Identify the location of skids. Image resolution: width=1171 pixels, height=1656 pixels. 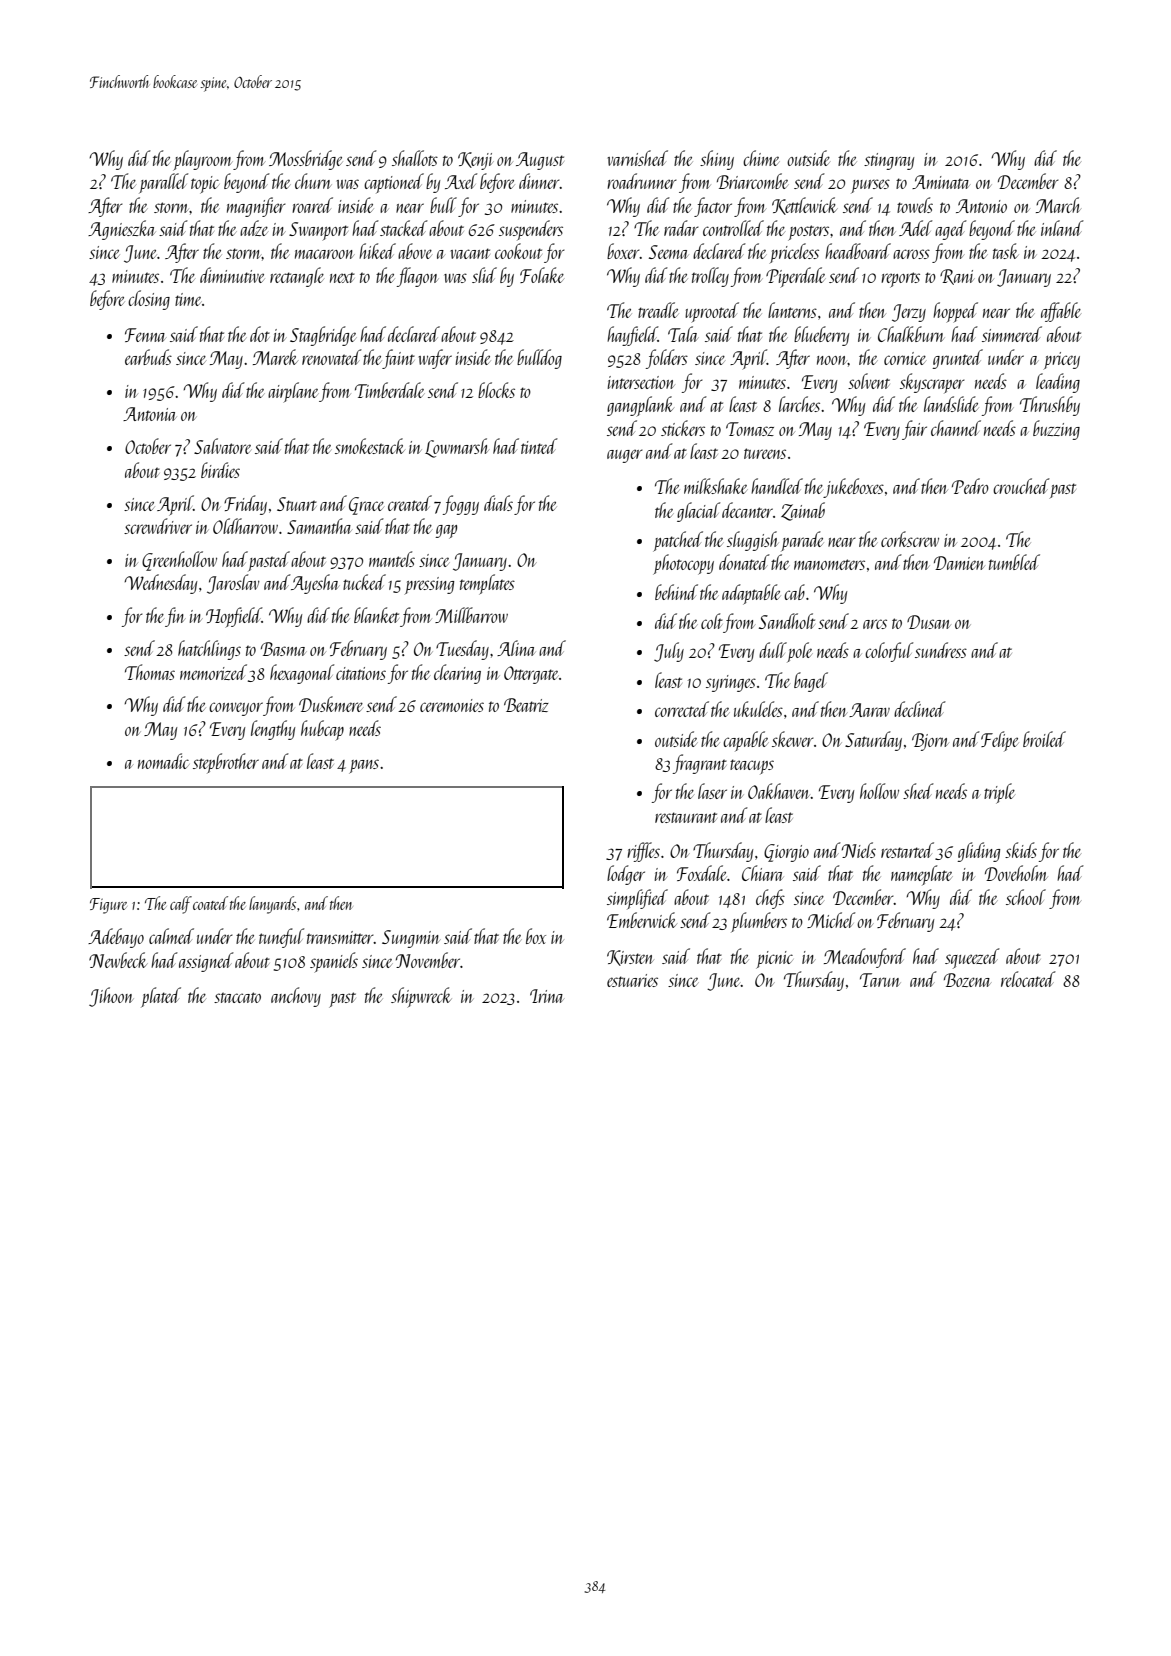
(1021, 850).
